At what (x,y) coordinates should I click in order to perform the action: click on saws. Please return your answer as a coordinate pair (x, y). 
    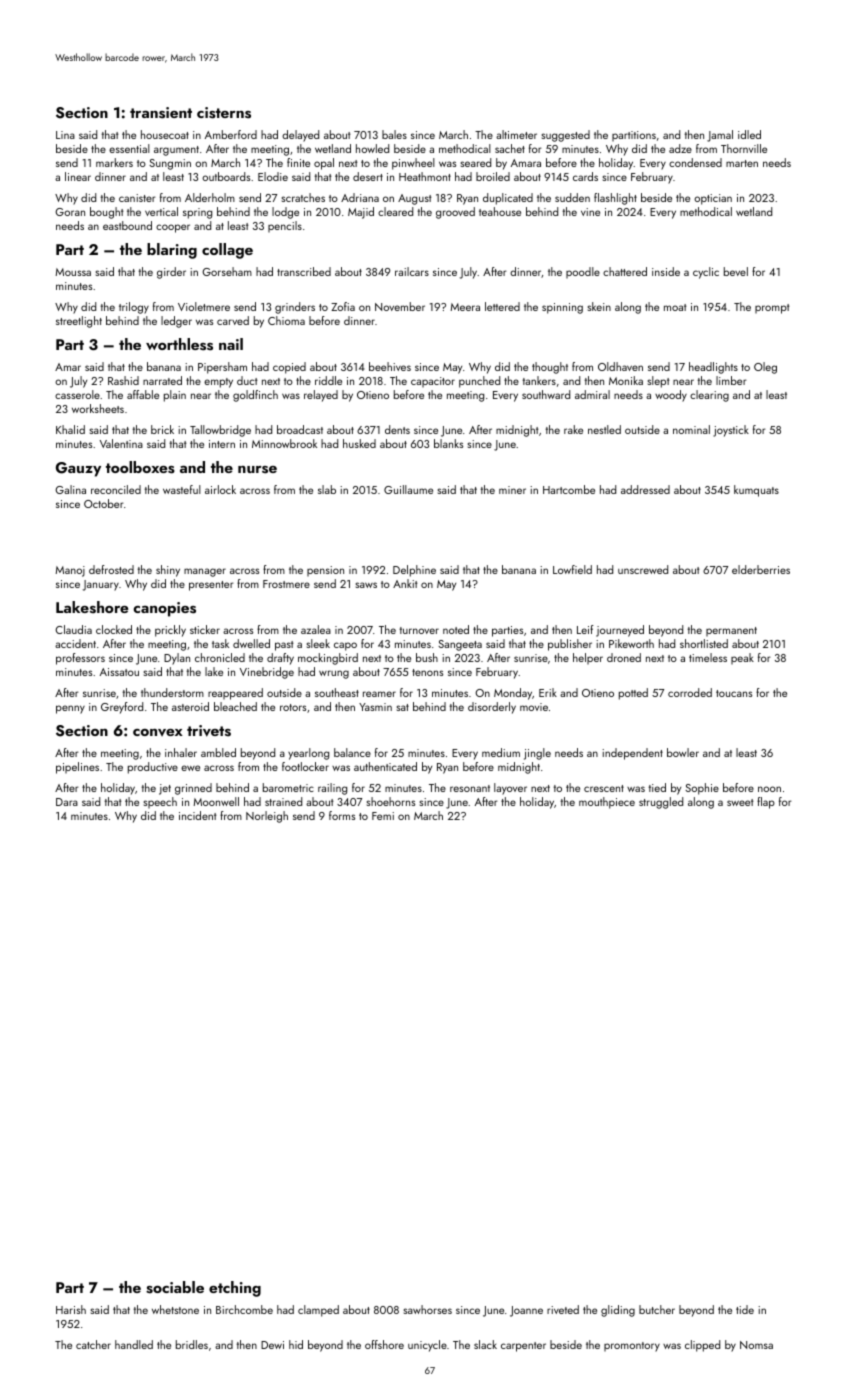
    Looking at the image, I should click on (366, 585).
